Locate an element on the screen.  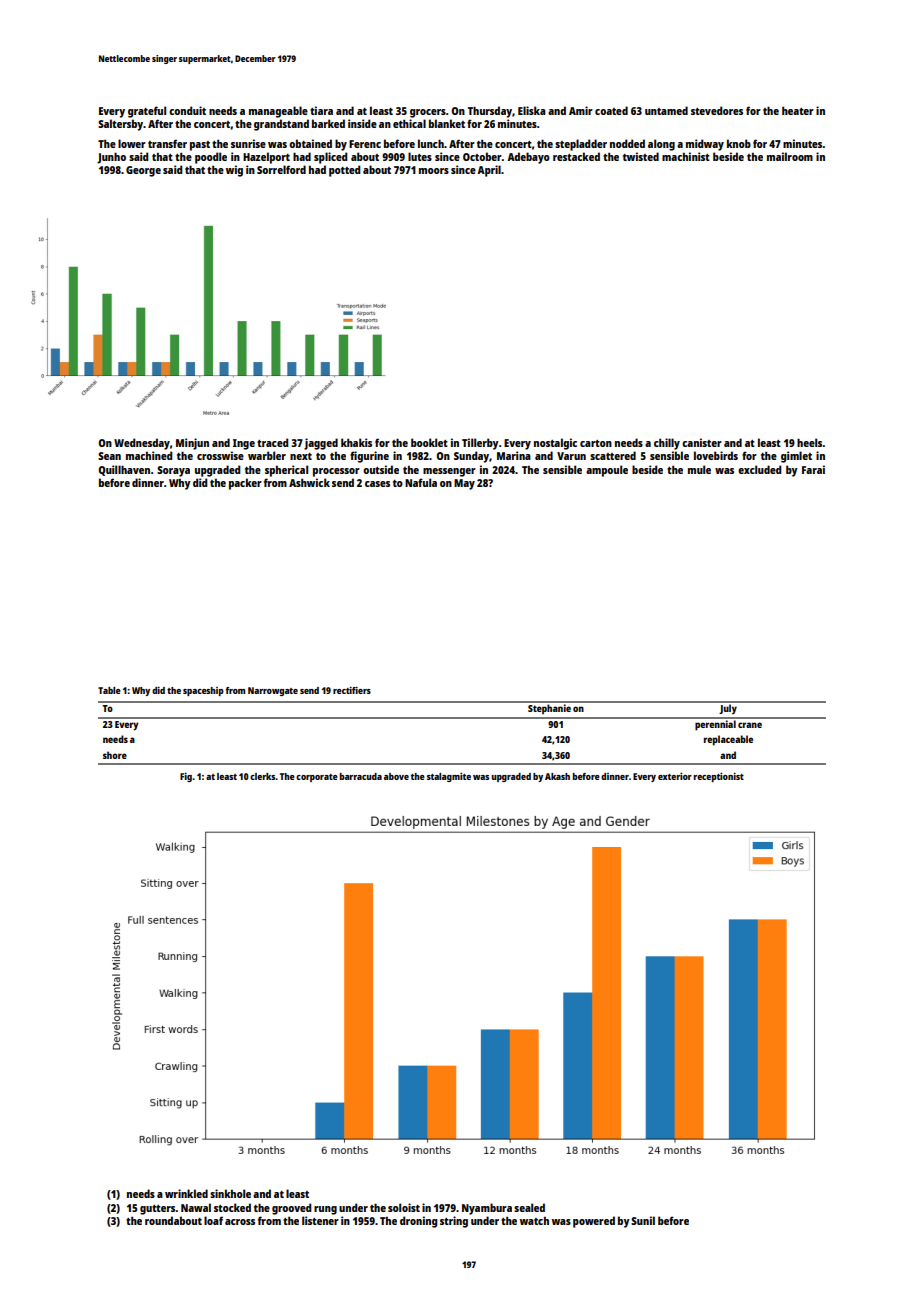
Table is located at coordinates (109, 690).
